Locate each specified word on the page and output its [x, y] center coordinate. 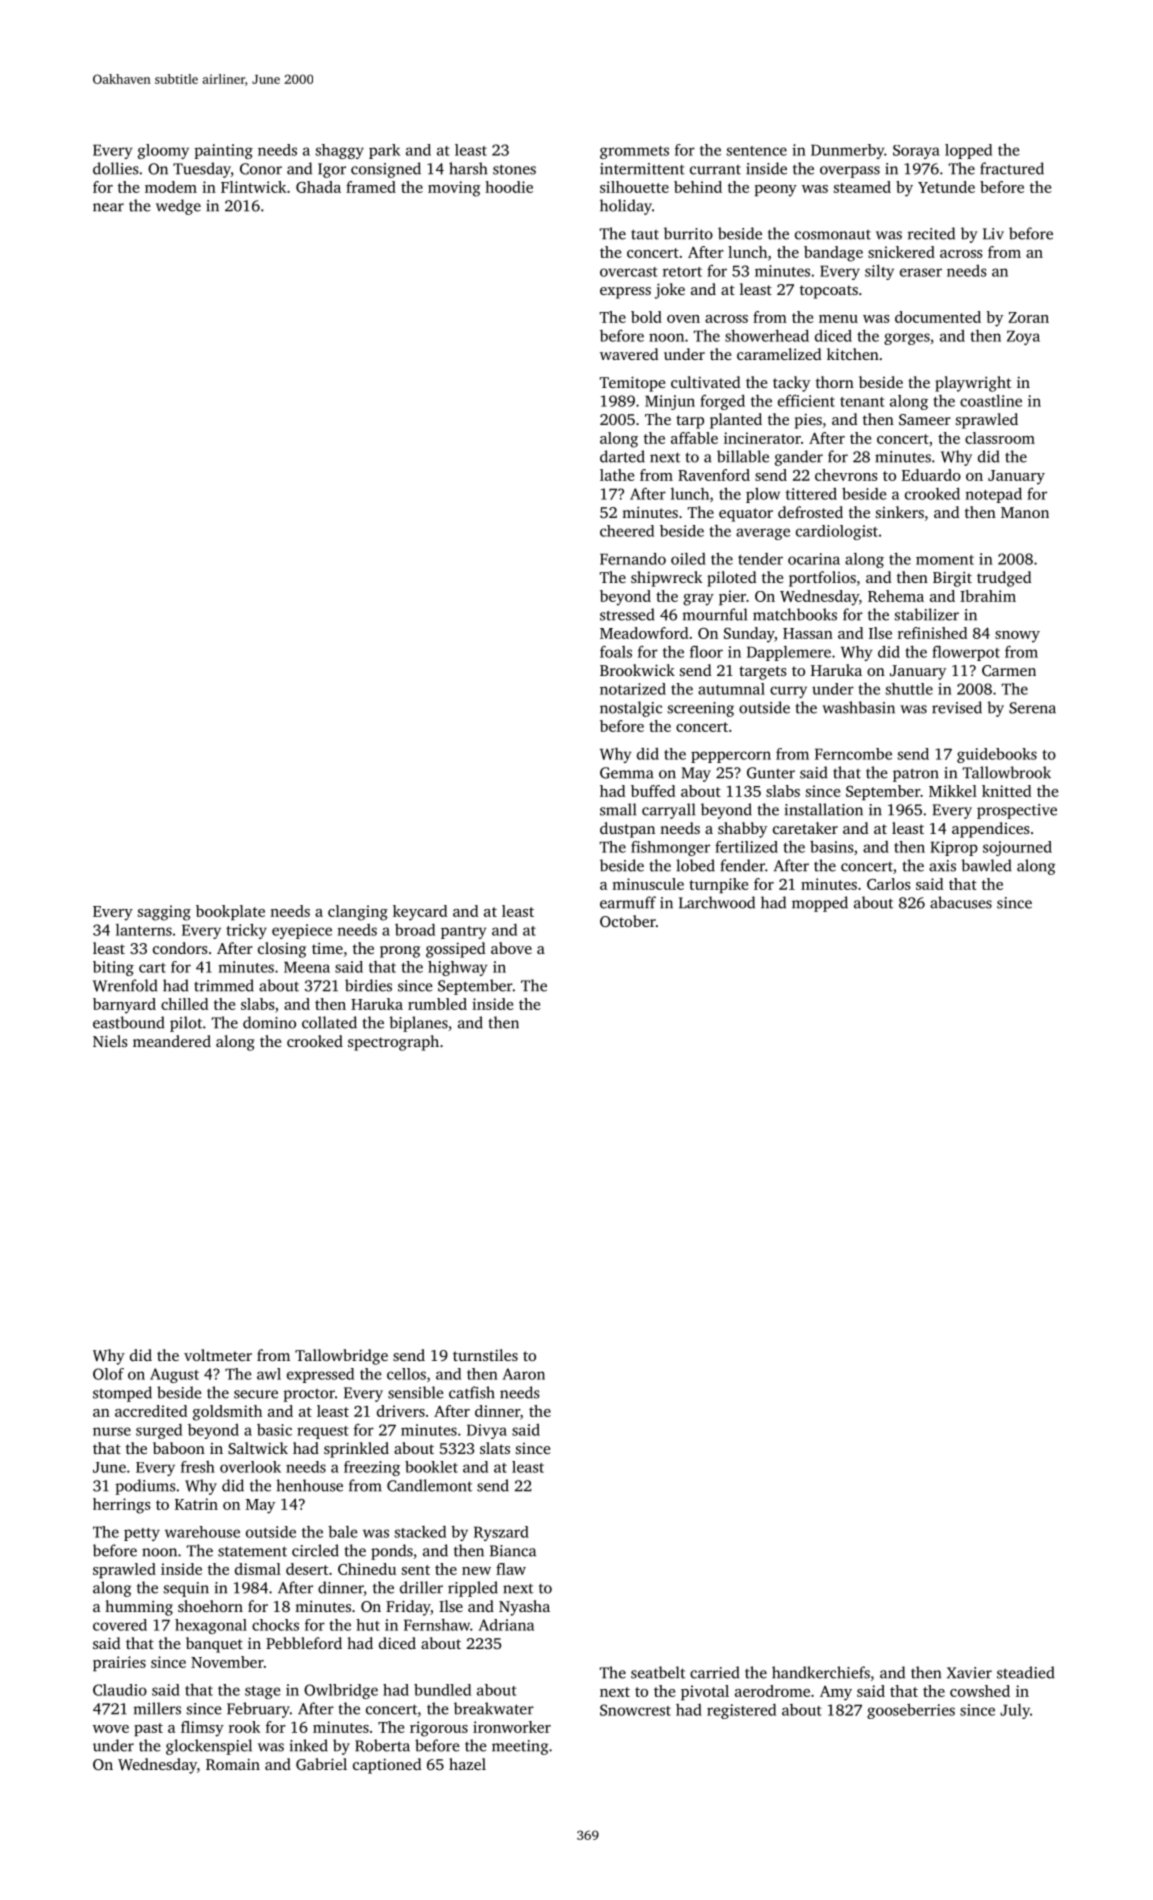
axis [942, 866]
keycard [420, 913]
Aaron [524, 1374]
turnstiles [485, 1355]
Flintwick [254, 187]
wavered [629, 354]
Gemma [626, 773]
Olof [108, 1374]
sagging [164, 913]
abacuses [961, 902]
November [227, 1662]
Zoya [1023, 337]
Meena [307, 967]
